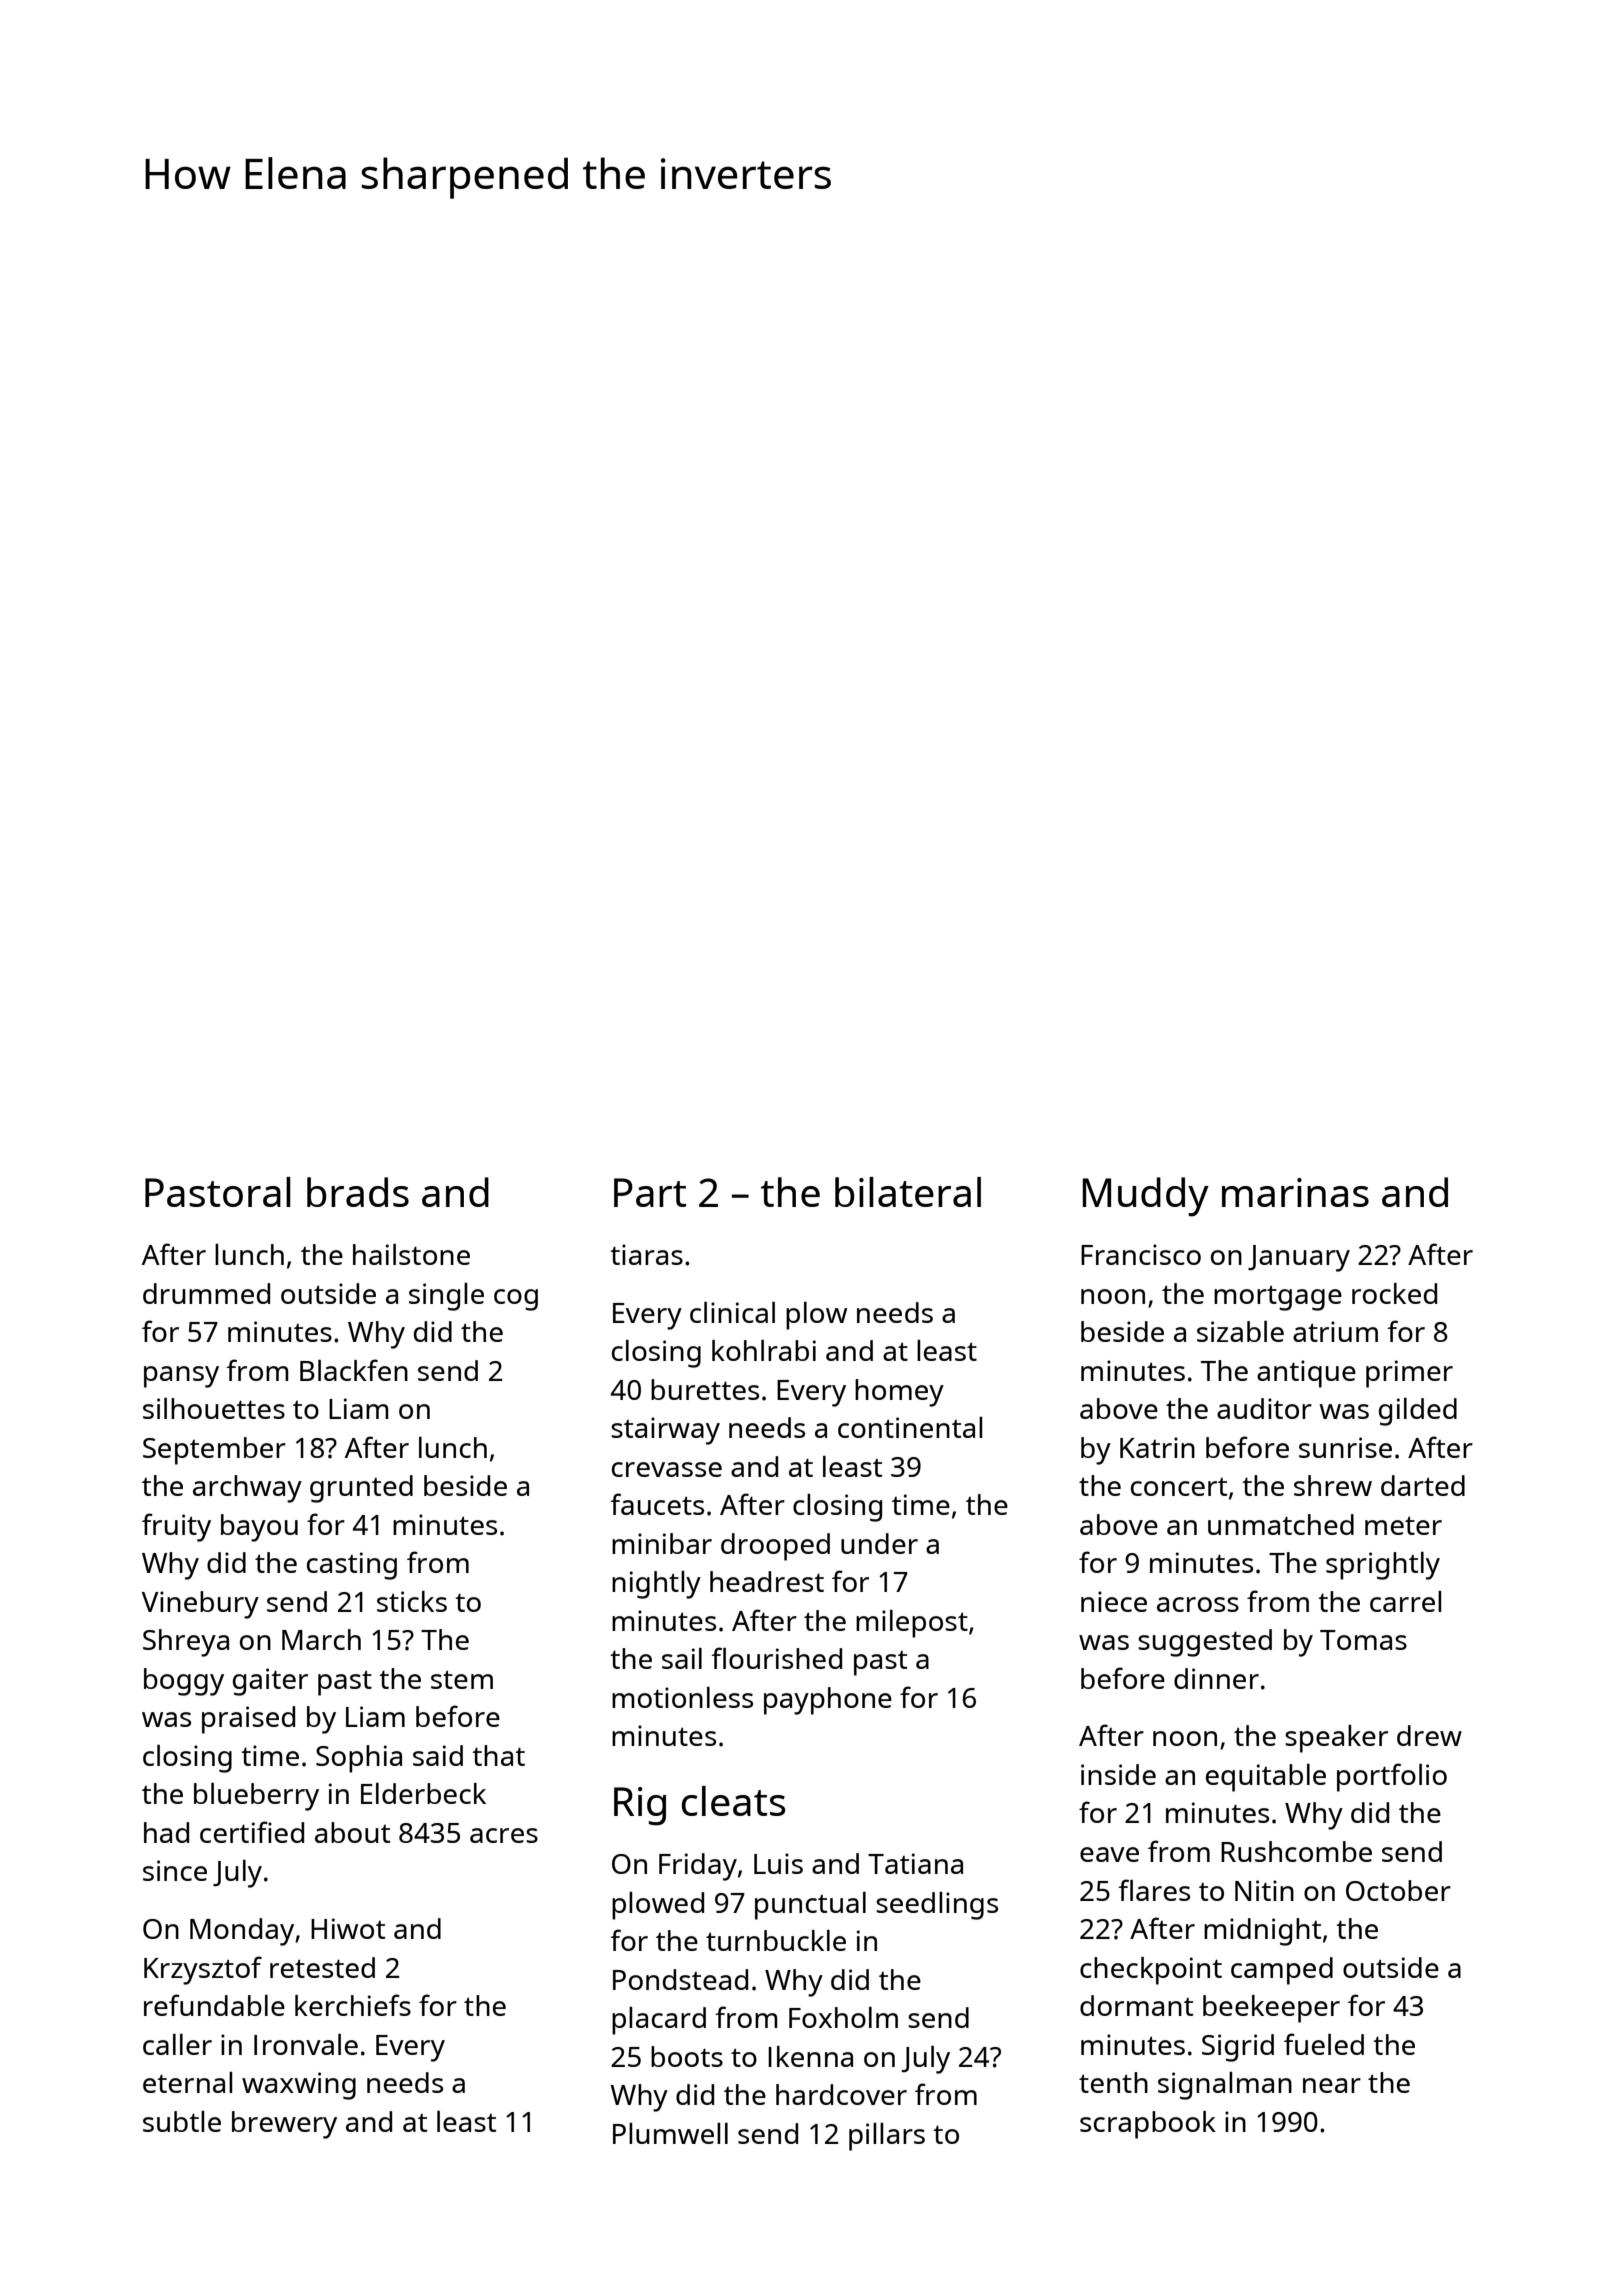 The image size is (1620, 2292). Describe the element at coordinates (1205, 1643) in the image. I see `suggested` at that location.
